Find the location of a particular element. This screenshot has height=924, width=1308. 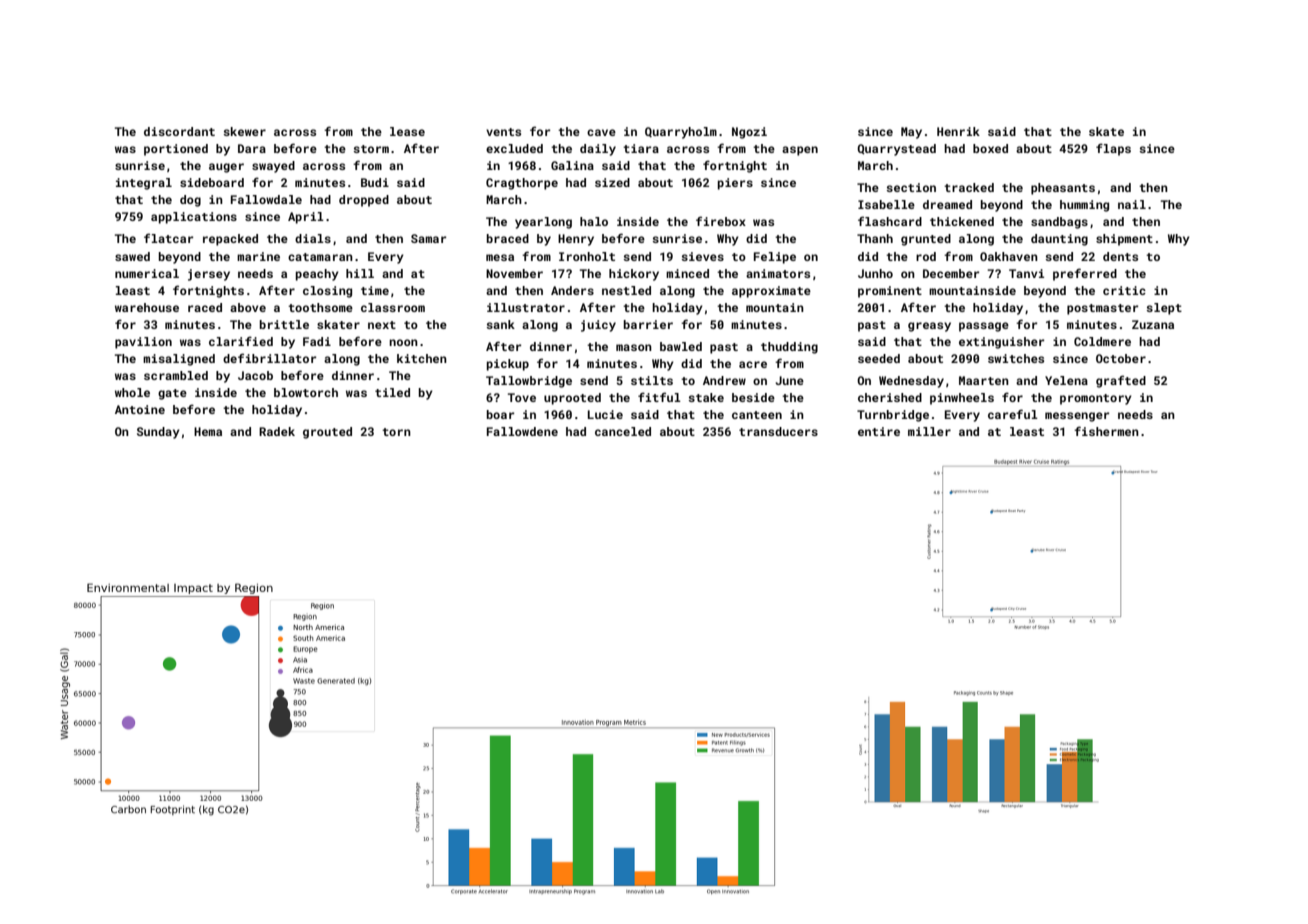

flaps is located at coordinates (1113, 149).
